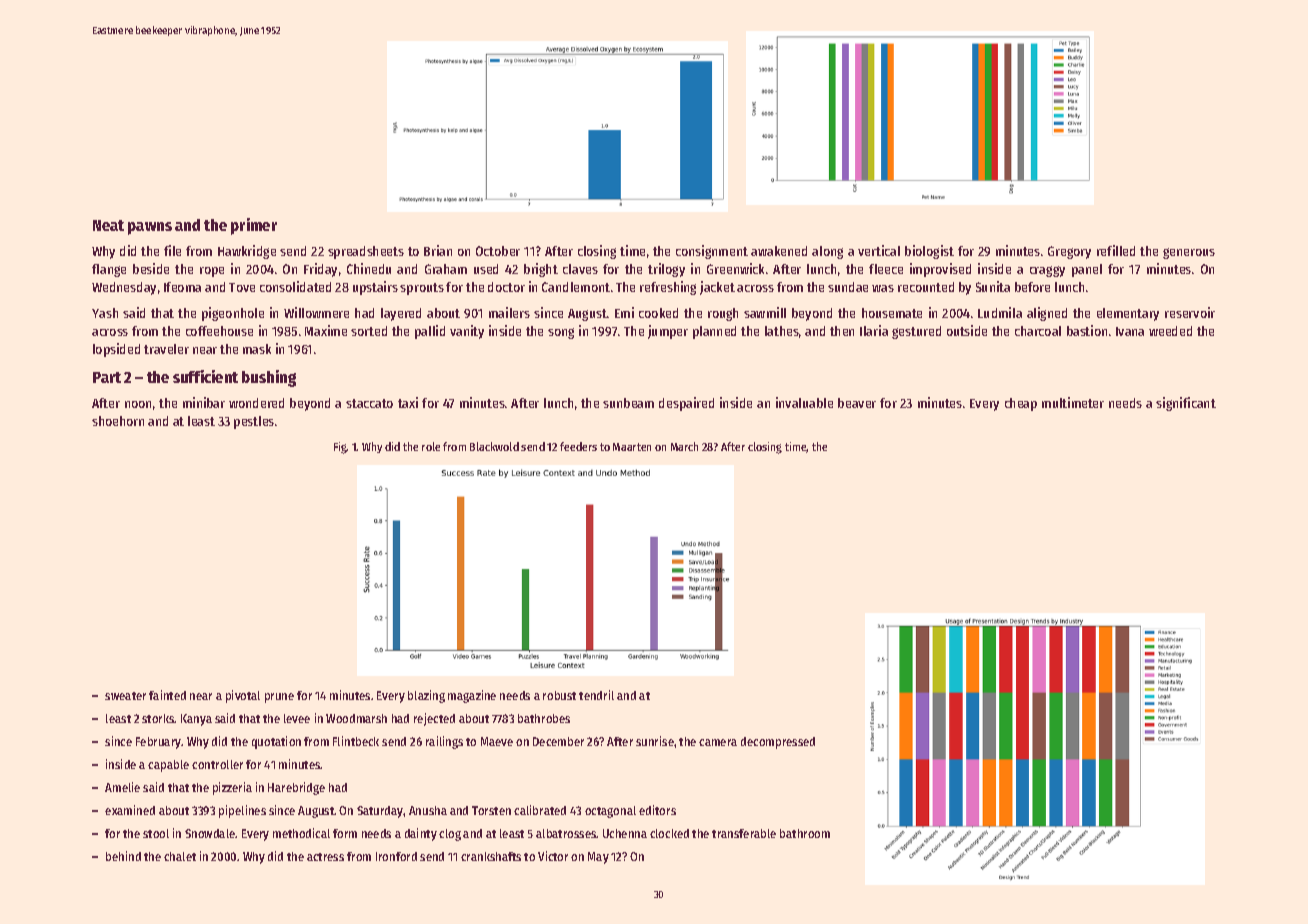  Describe the element at coordinates (196, 720) in the document. I see `Kanya` at that location.
